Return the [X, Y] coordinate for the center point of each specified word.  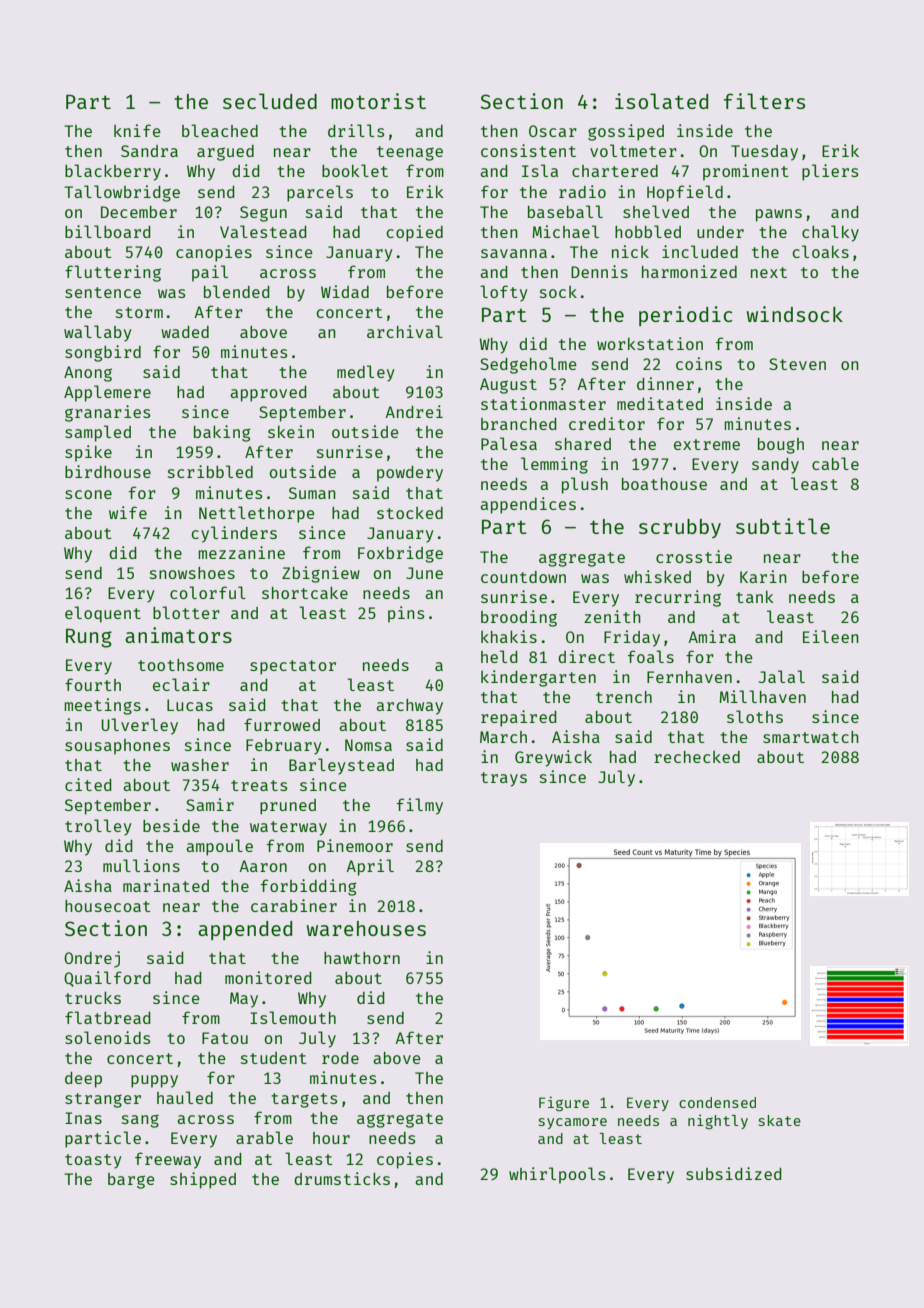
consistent [528, 150]
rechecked [697, 757]
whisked [657, 576]
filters [764, 101]
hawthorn [362, 958]
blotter [186, 612]
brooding [519, 618]
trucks [93, 997]
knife [137, 130]
